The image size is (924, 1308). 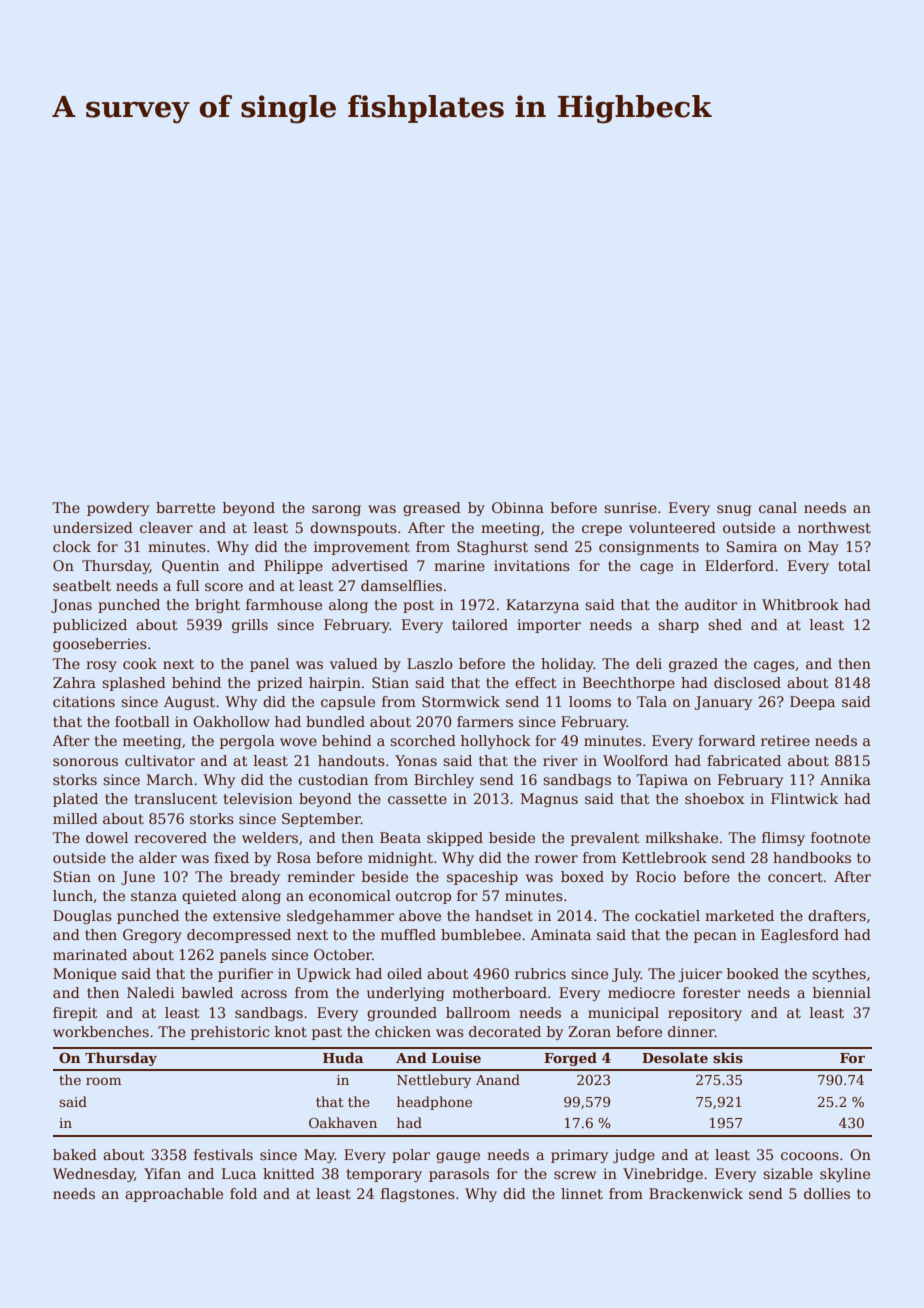 What do you see at coordinates (778, 507) in the screenshot?
I see `canal` at bounding box center [778, 507].
